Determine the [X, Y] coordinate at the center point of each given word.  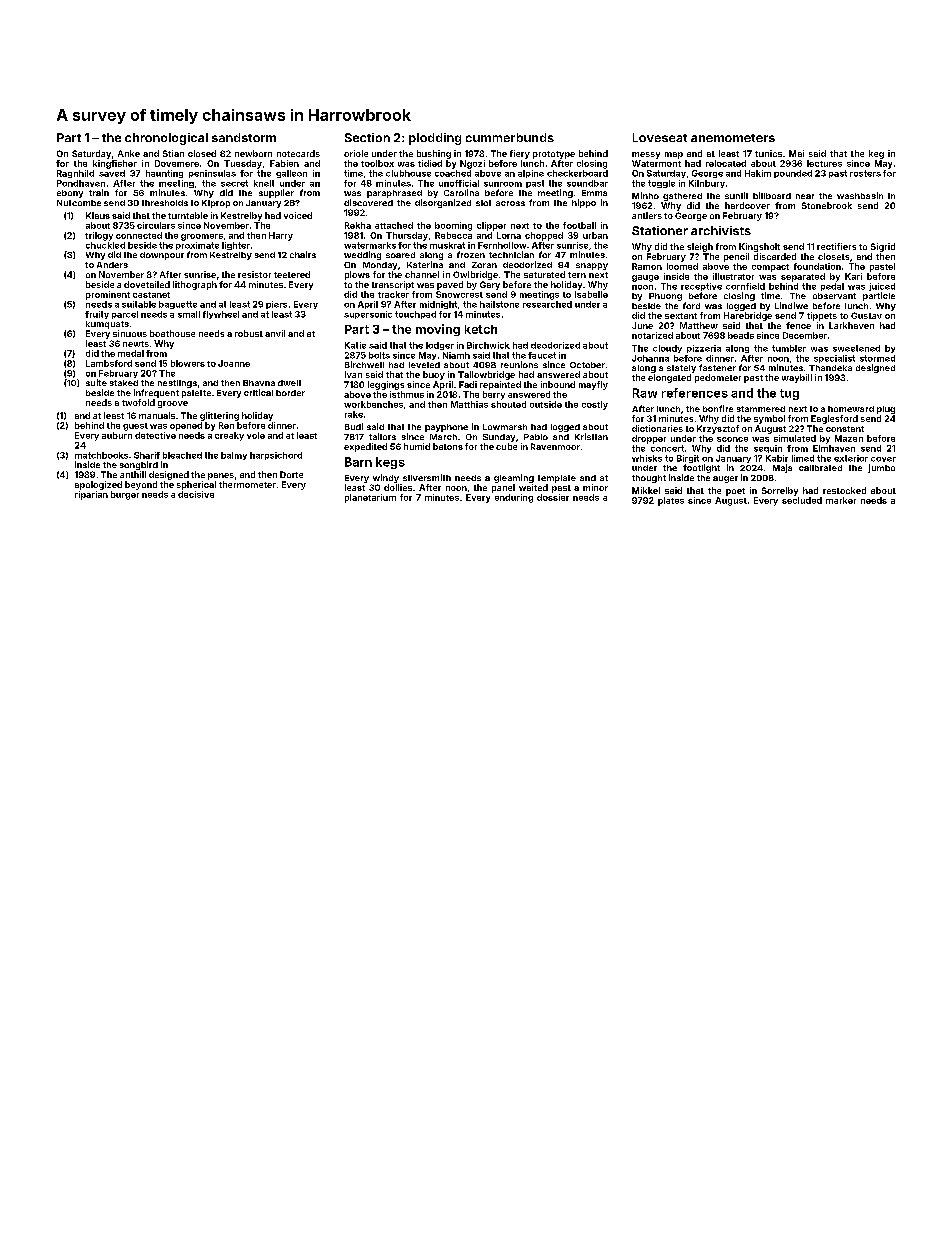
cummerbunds [510, 137]
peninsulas [212, 174]
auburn [117, 435]
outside [546, 404]
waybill [797, 378]
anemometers [733, 138]
